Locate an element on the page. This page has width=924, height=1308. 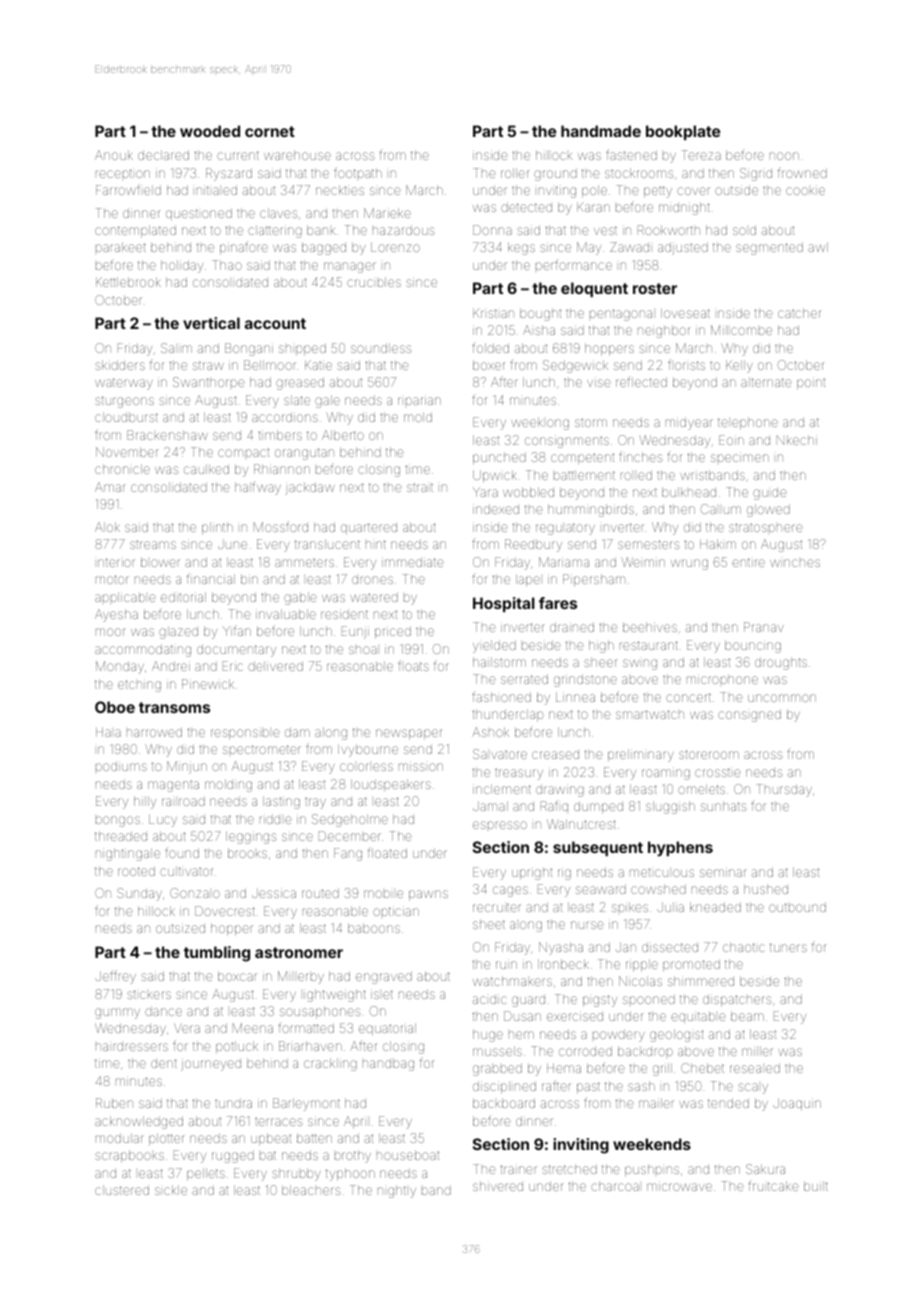
bookplate is located at coordinates (683, 132).
